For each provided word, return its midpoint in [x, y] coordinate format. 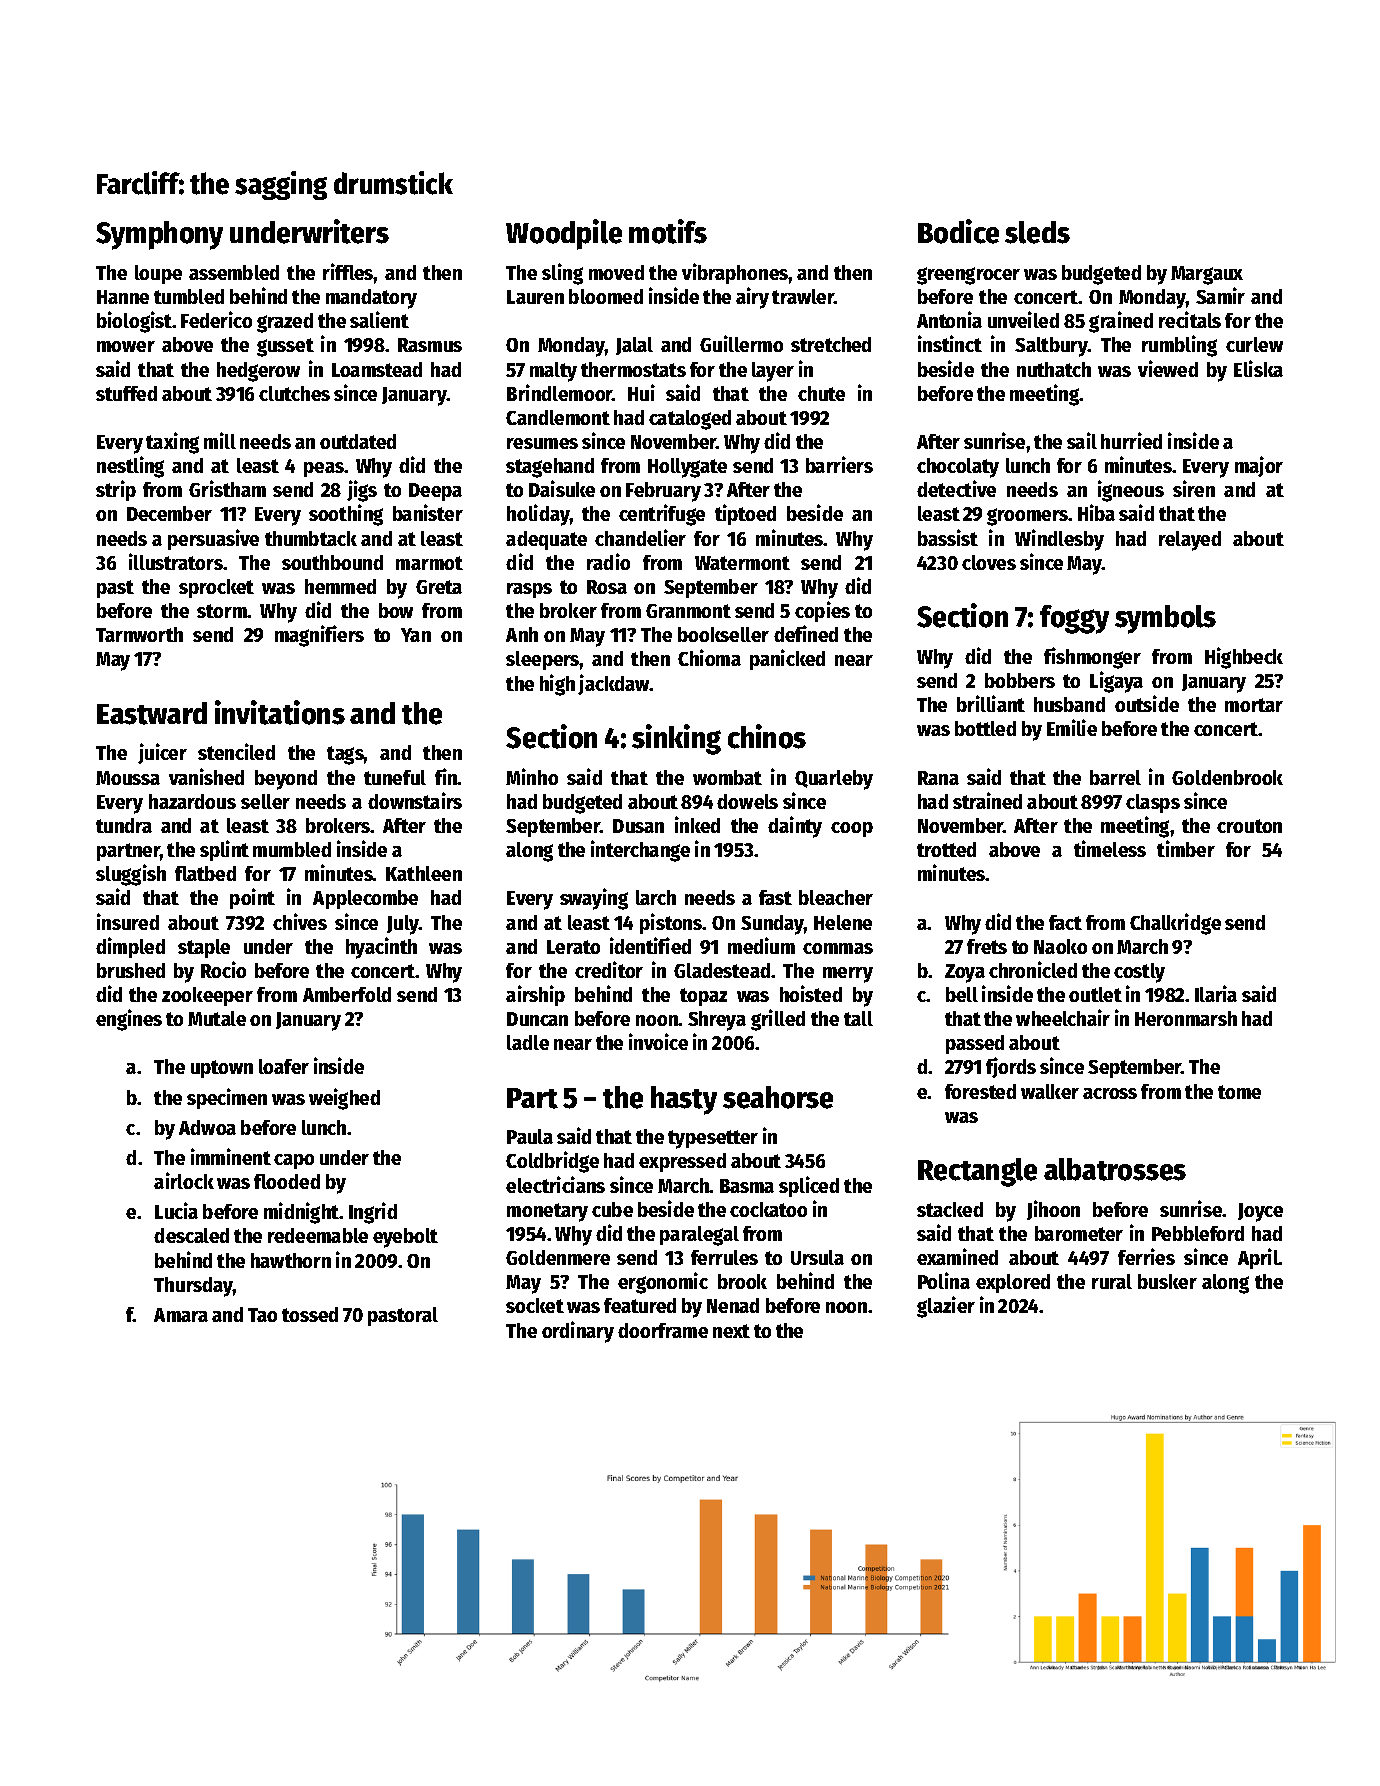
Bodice [958, 231]
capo [294, 1161]
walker [1050, 1091]
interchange [640, 851]
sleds [1037, 232]
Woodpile [564, 234]
